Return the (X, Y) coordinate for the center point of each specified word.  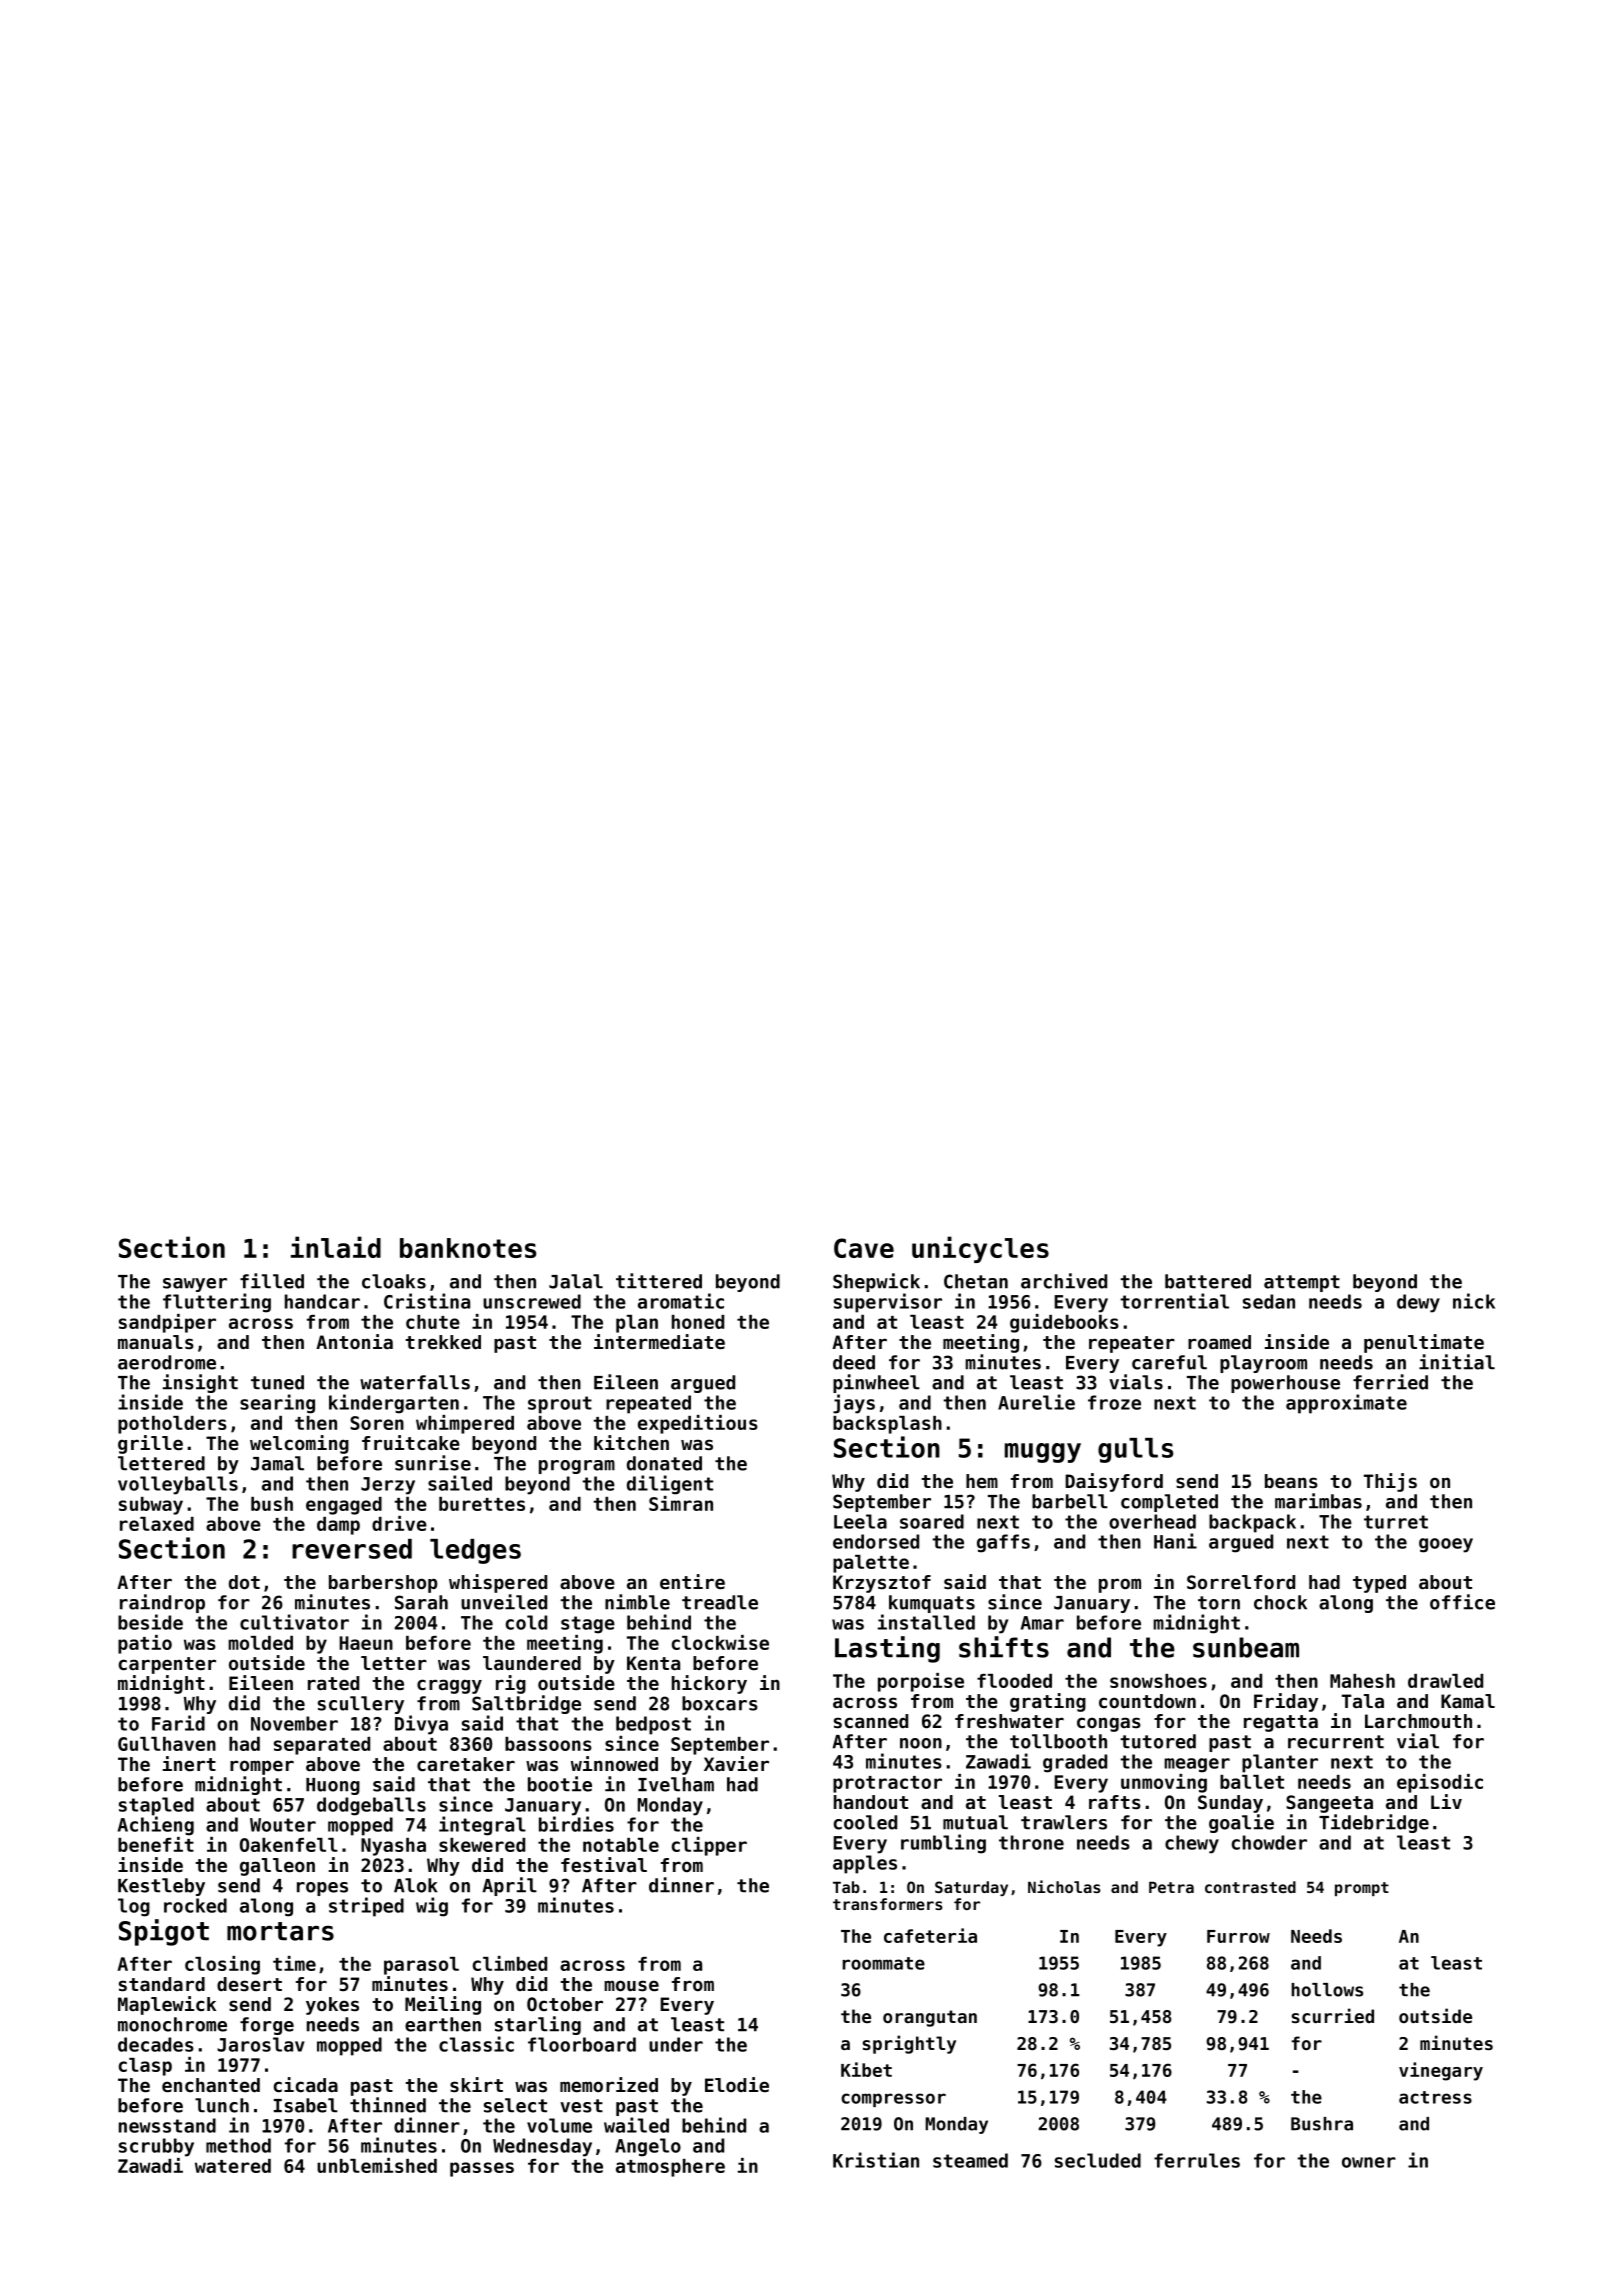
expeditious (698, 1424)
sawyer (195, 1285)
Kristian (876, 2160)
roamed (1219, 1342)
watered (233, 2166)
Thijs (1390, 1482)
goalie (1241, 1823)
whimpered (465, 1424)
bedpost (653, 1725)
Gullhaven (167, 1744)
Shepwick (876, 1282)
